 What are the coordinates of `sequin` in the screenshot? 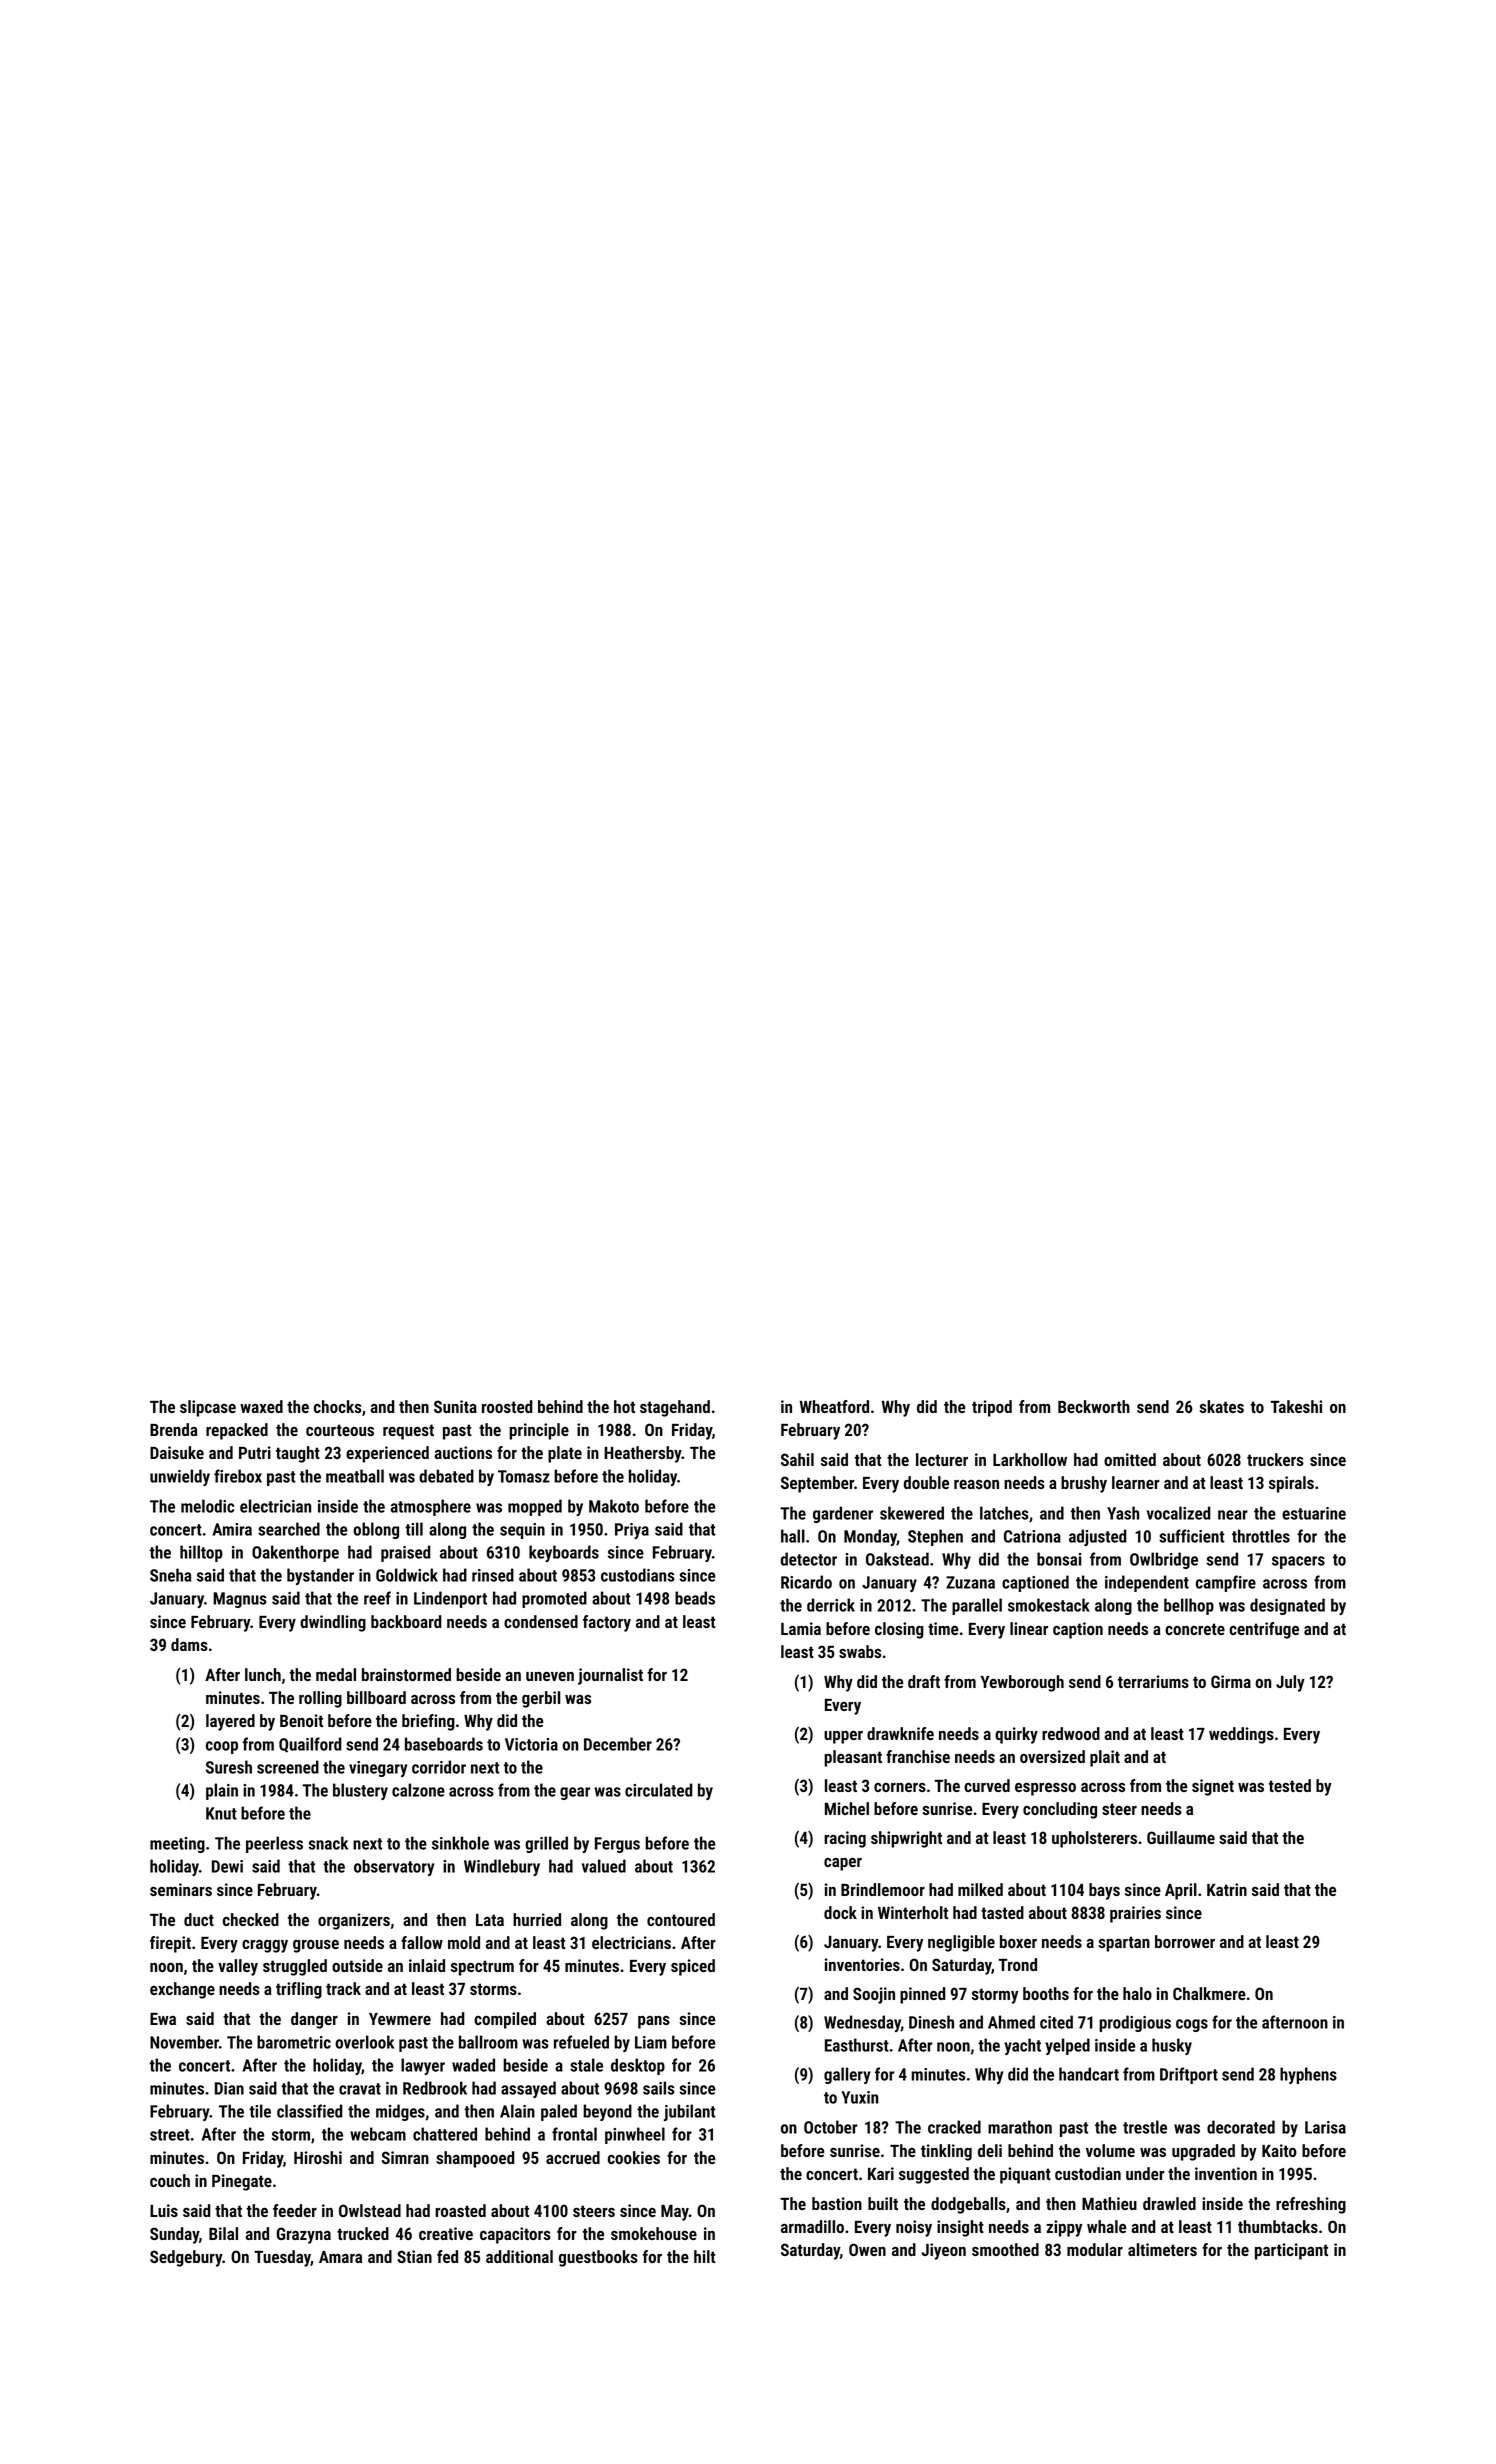 It's located at (522, 1531).
